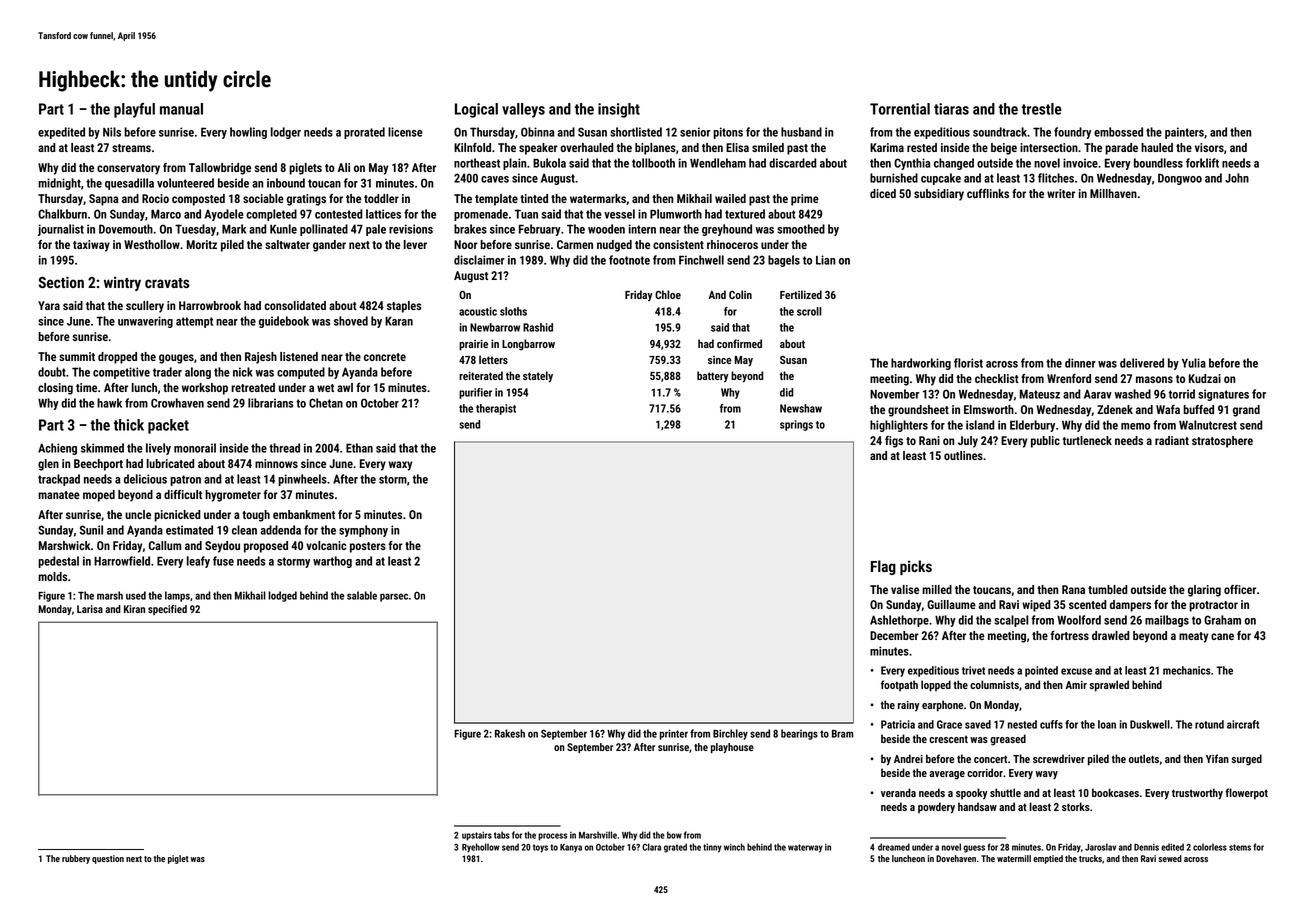 This screenshot has height=924, width=1308. I want to click on grand, so click(1246, 411).
